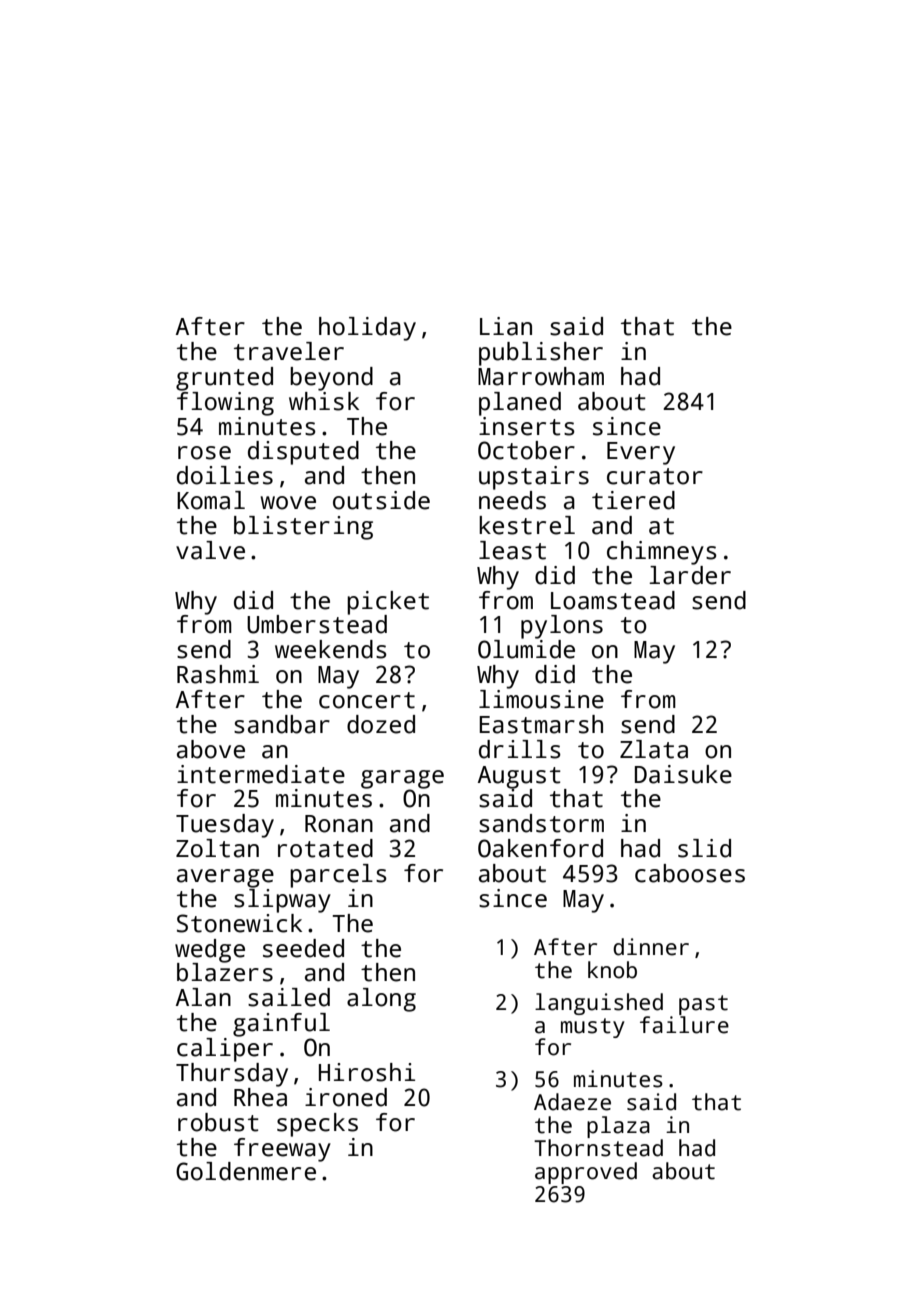  What do you see at coordinates (520, 404) in the image?
I see `planed` at bounding box center [520, 404].
